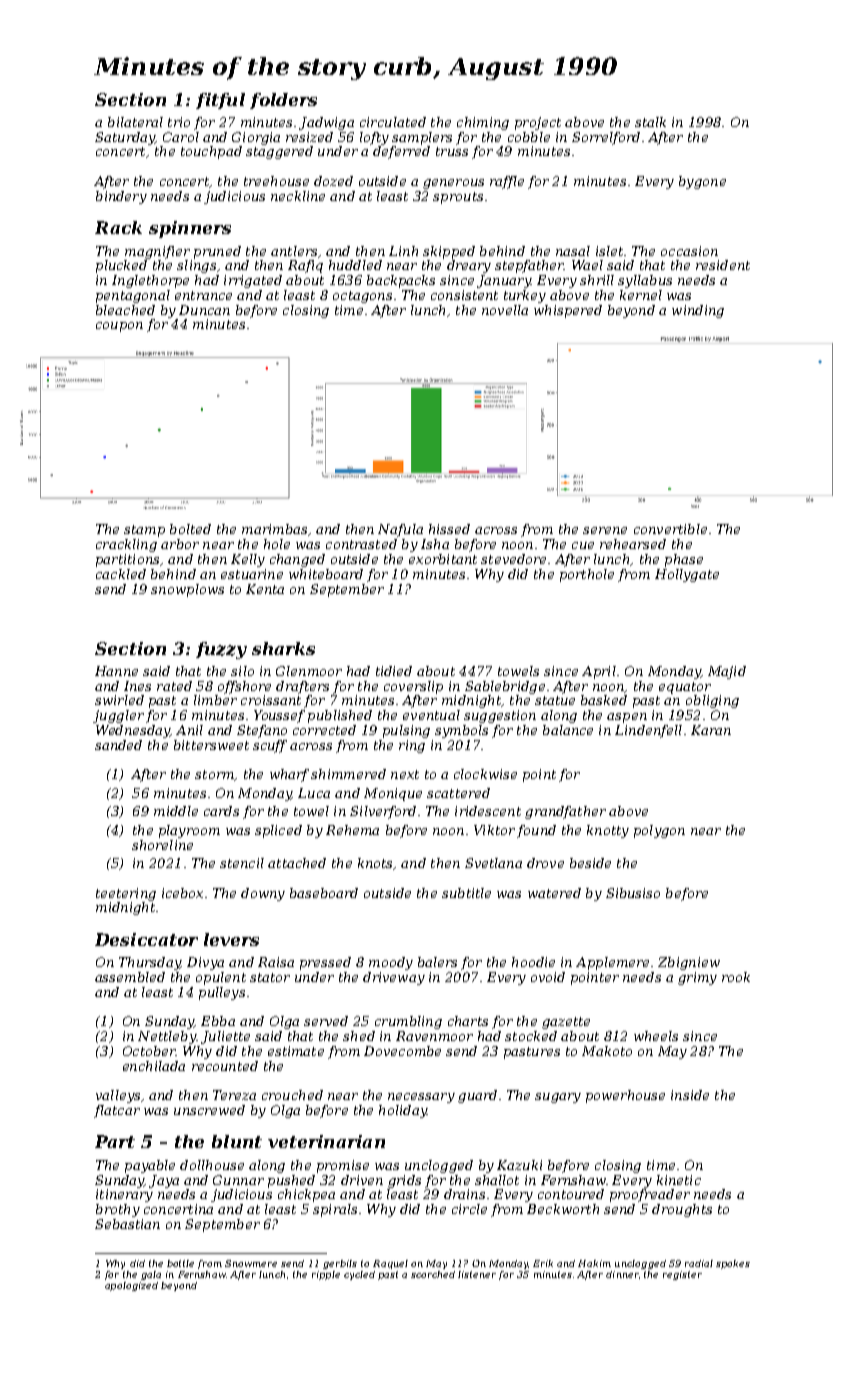 This page has height=1400, width=849. I want to click on stalk, so click(650, 122).
